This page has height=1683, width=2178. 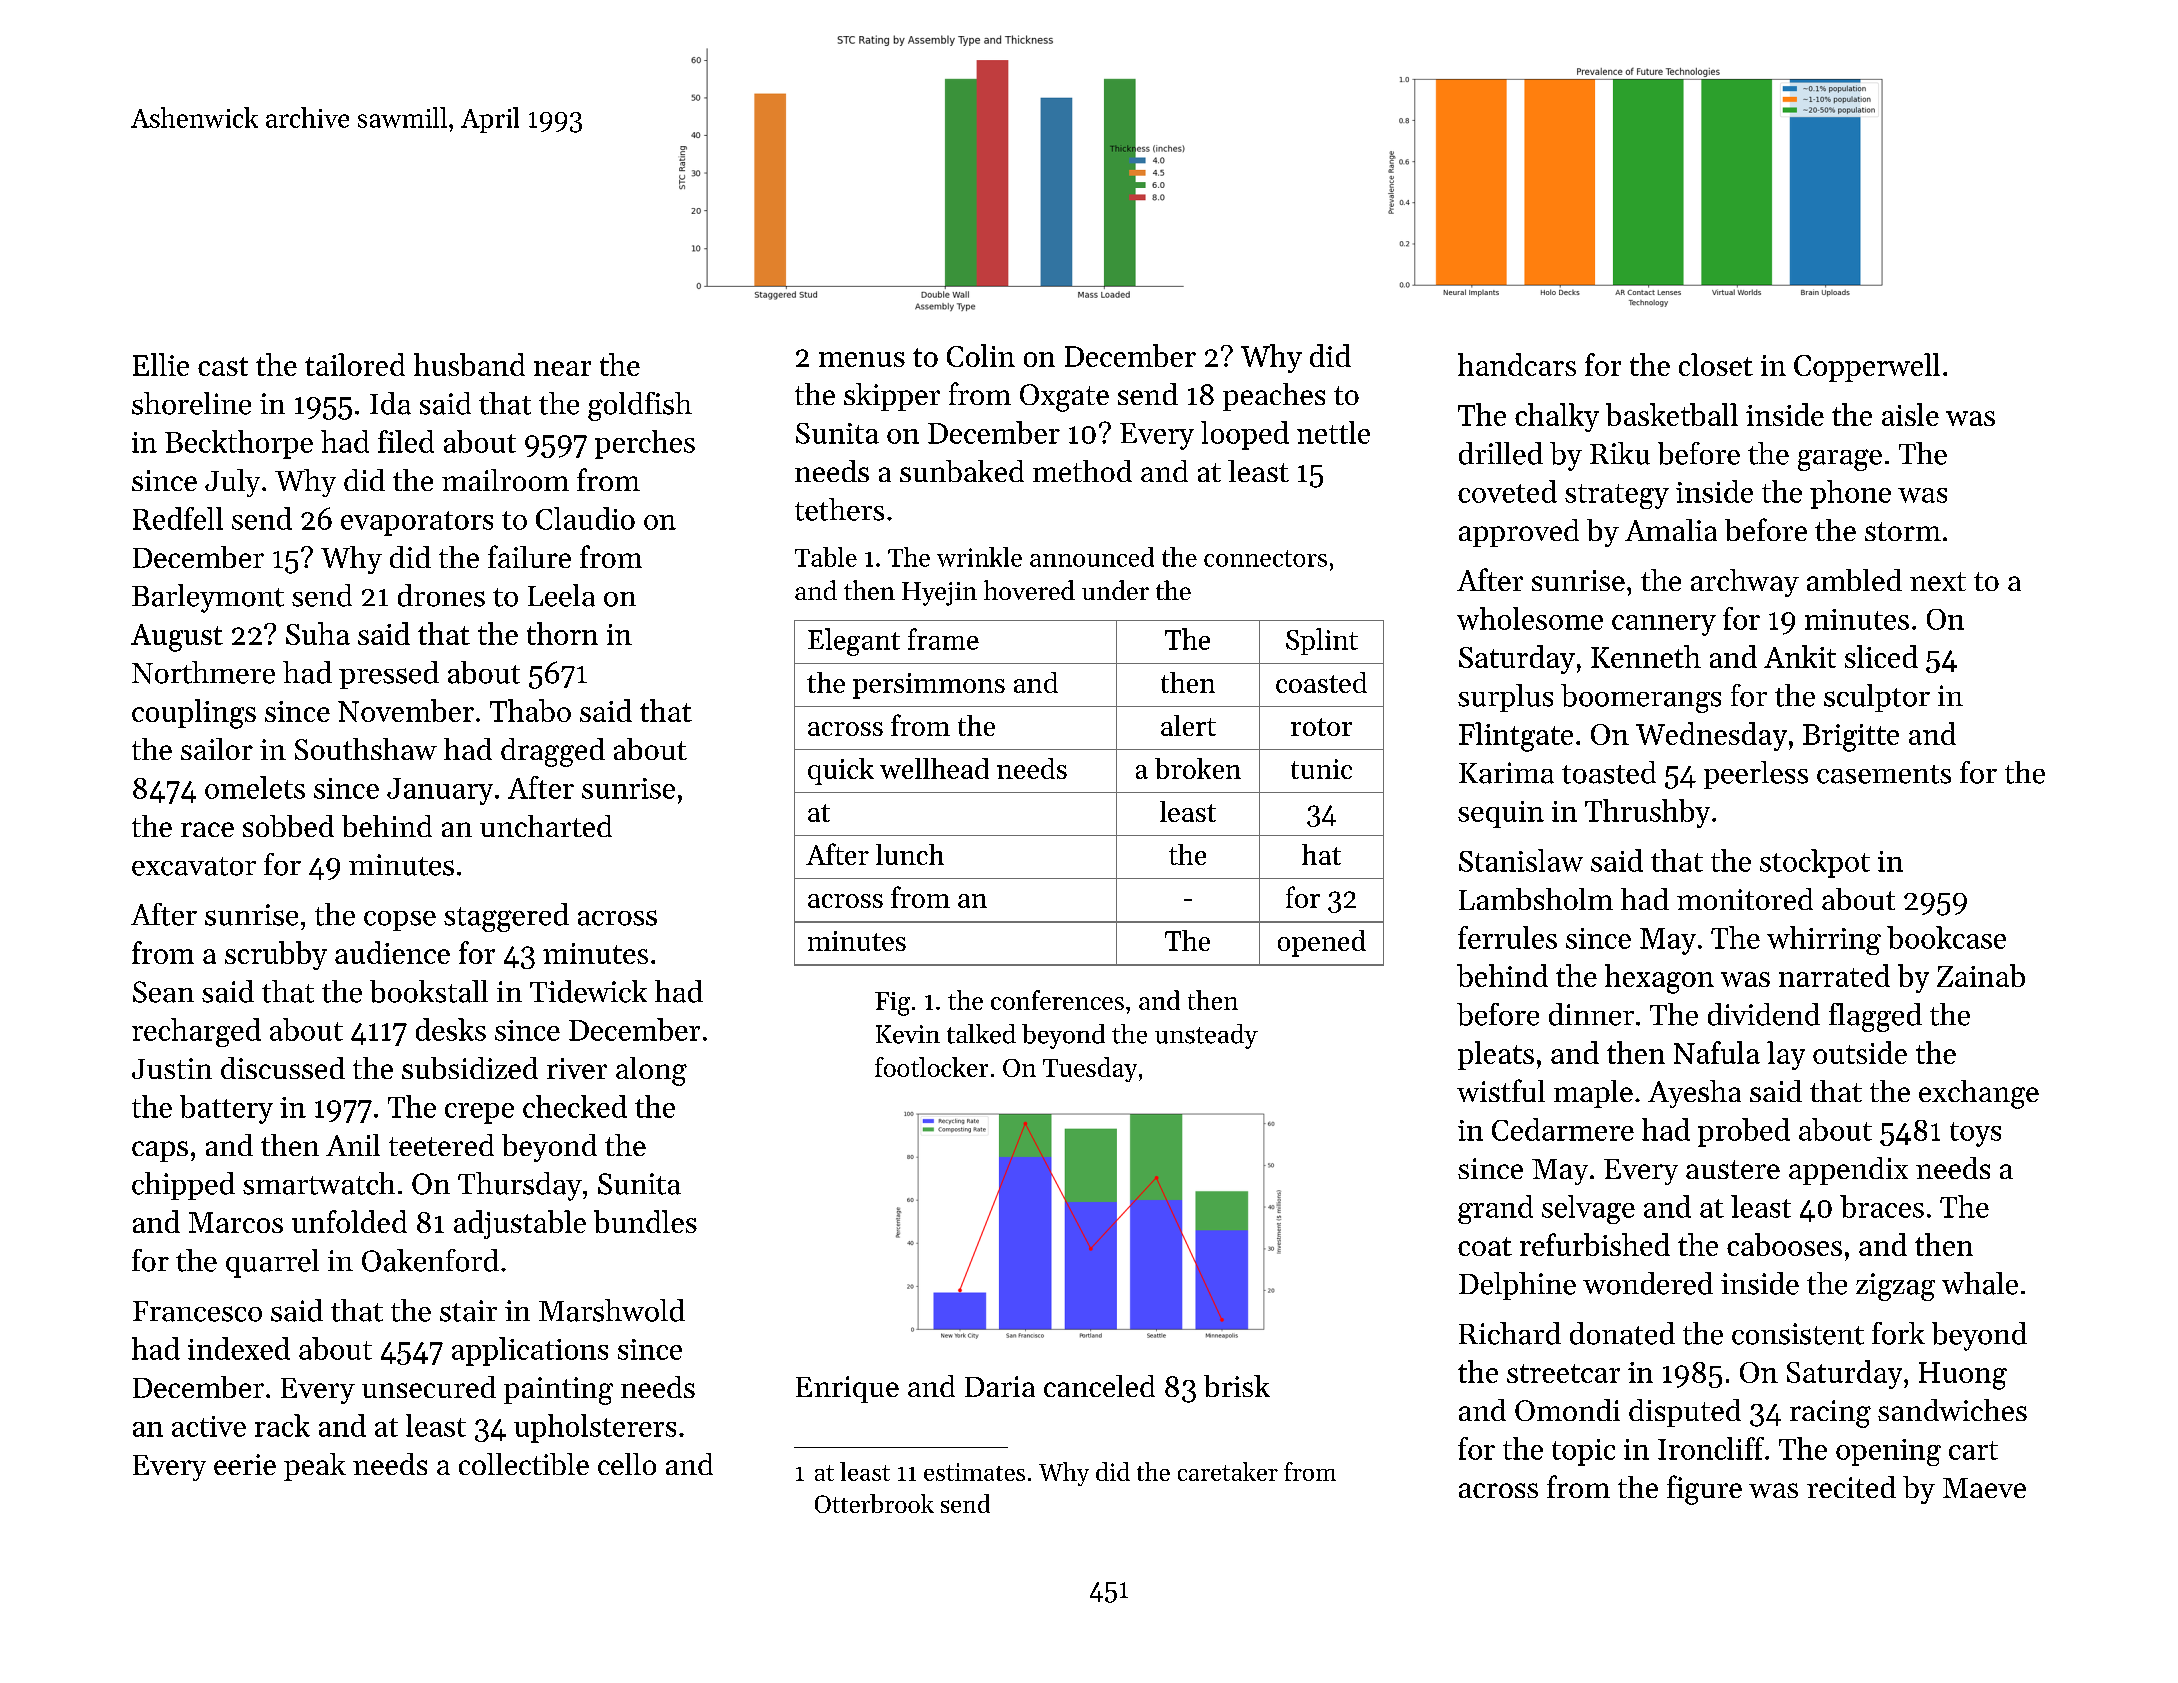 What do you see at coordinates (1322, 943) in the page?
I see `opened` at bounding box center [1322, 943].
